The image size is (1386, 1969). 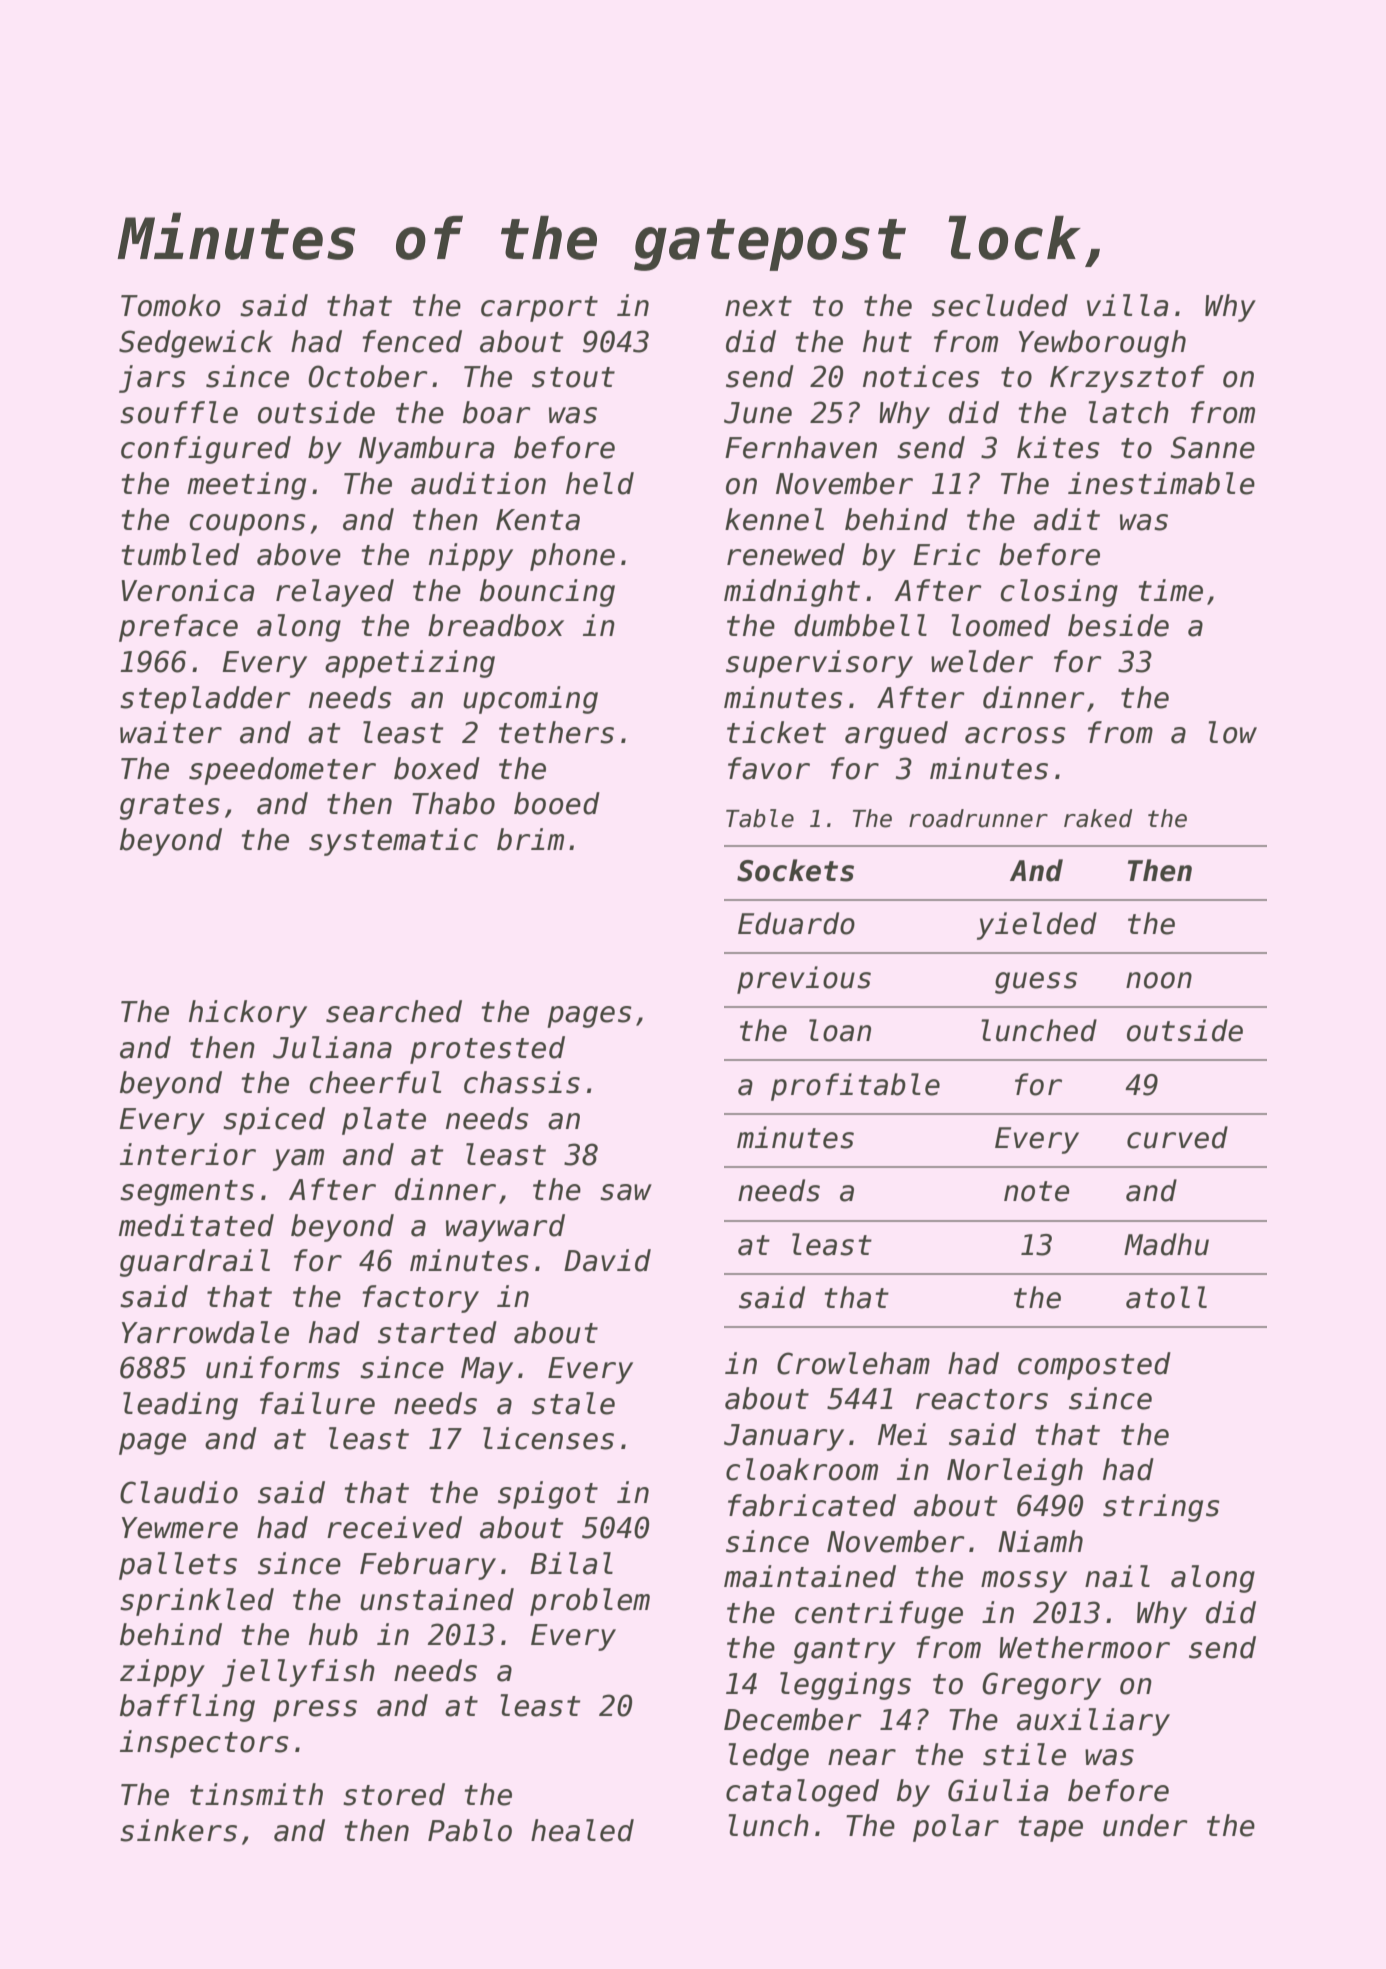 I want to click on appetizing, so click(x=410, y=664).
